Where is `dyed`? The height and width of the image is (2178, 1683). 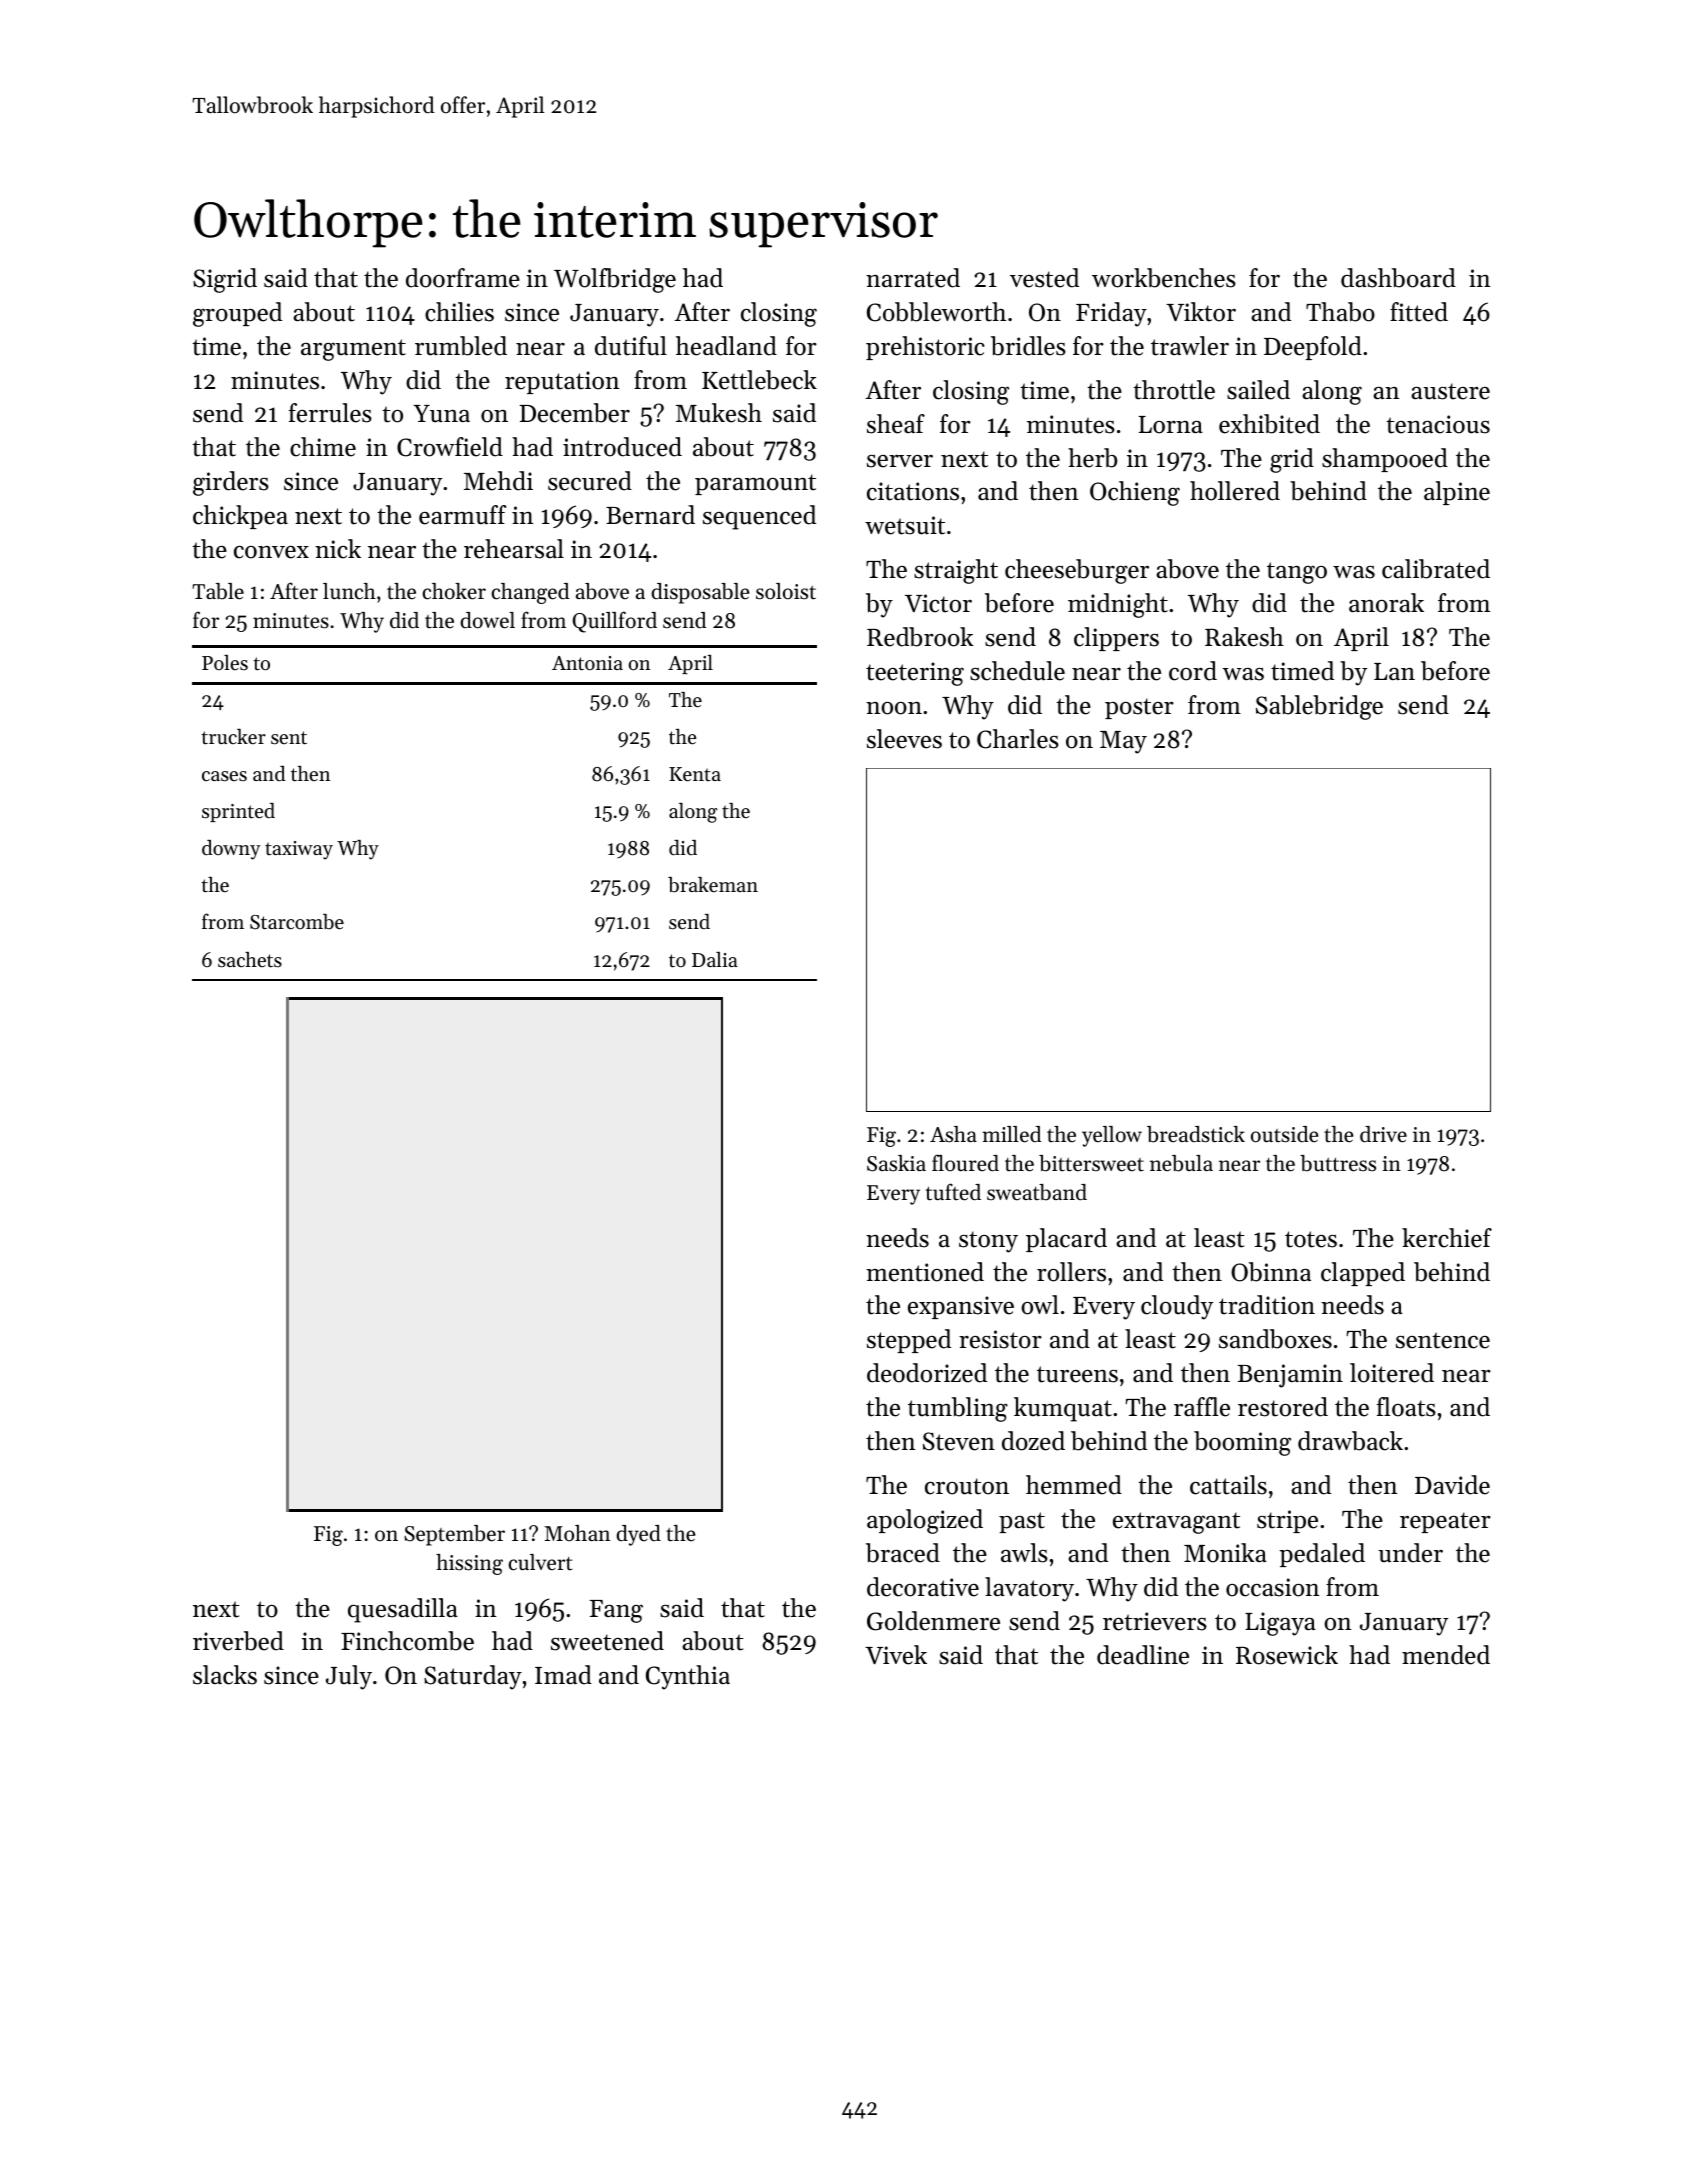 dyed is located at coordinates (638, 1535).
